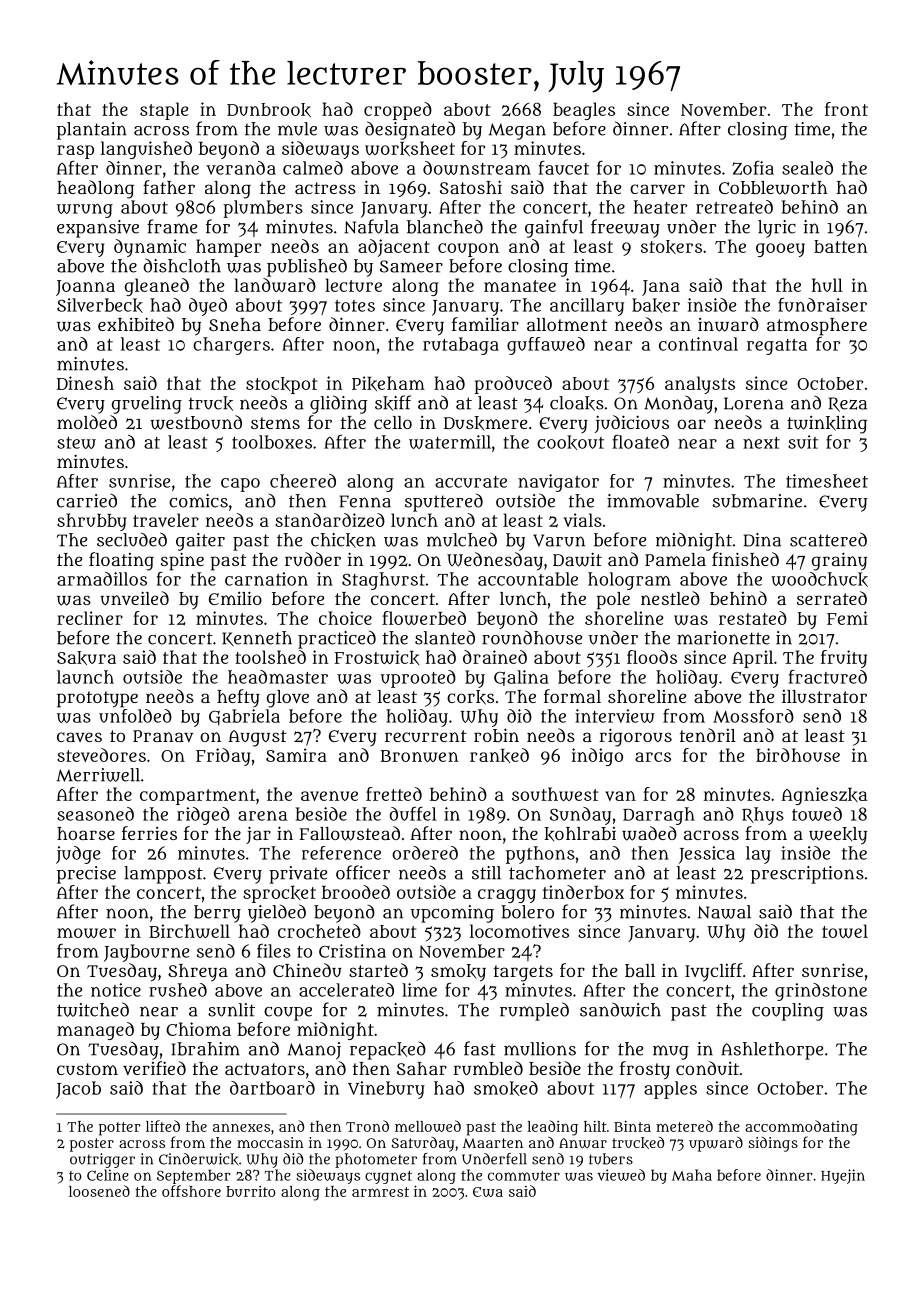  Describe the element at coordinates (356, 892) in the screenshot. I see `brooded` at that location.
